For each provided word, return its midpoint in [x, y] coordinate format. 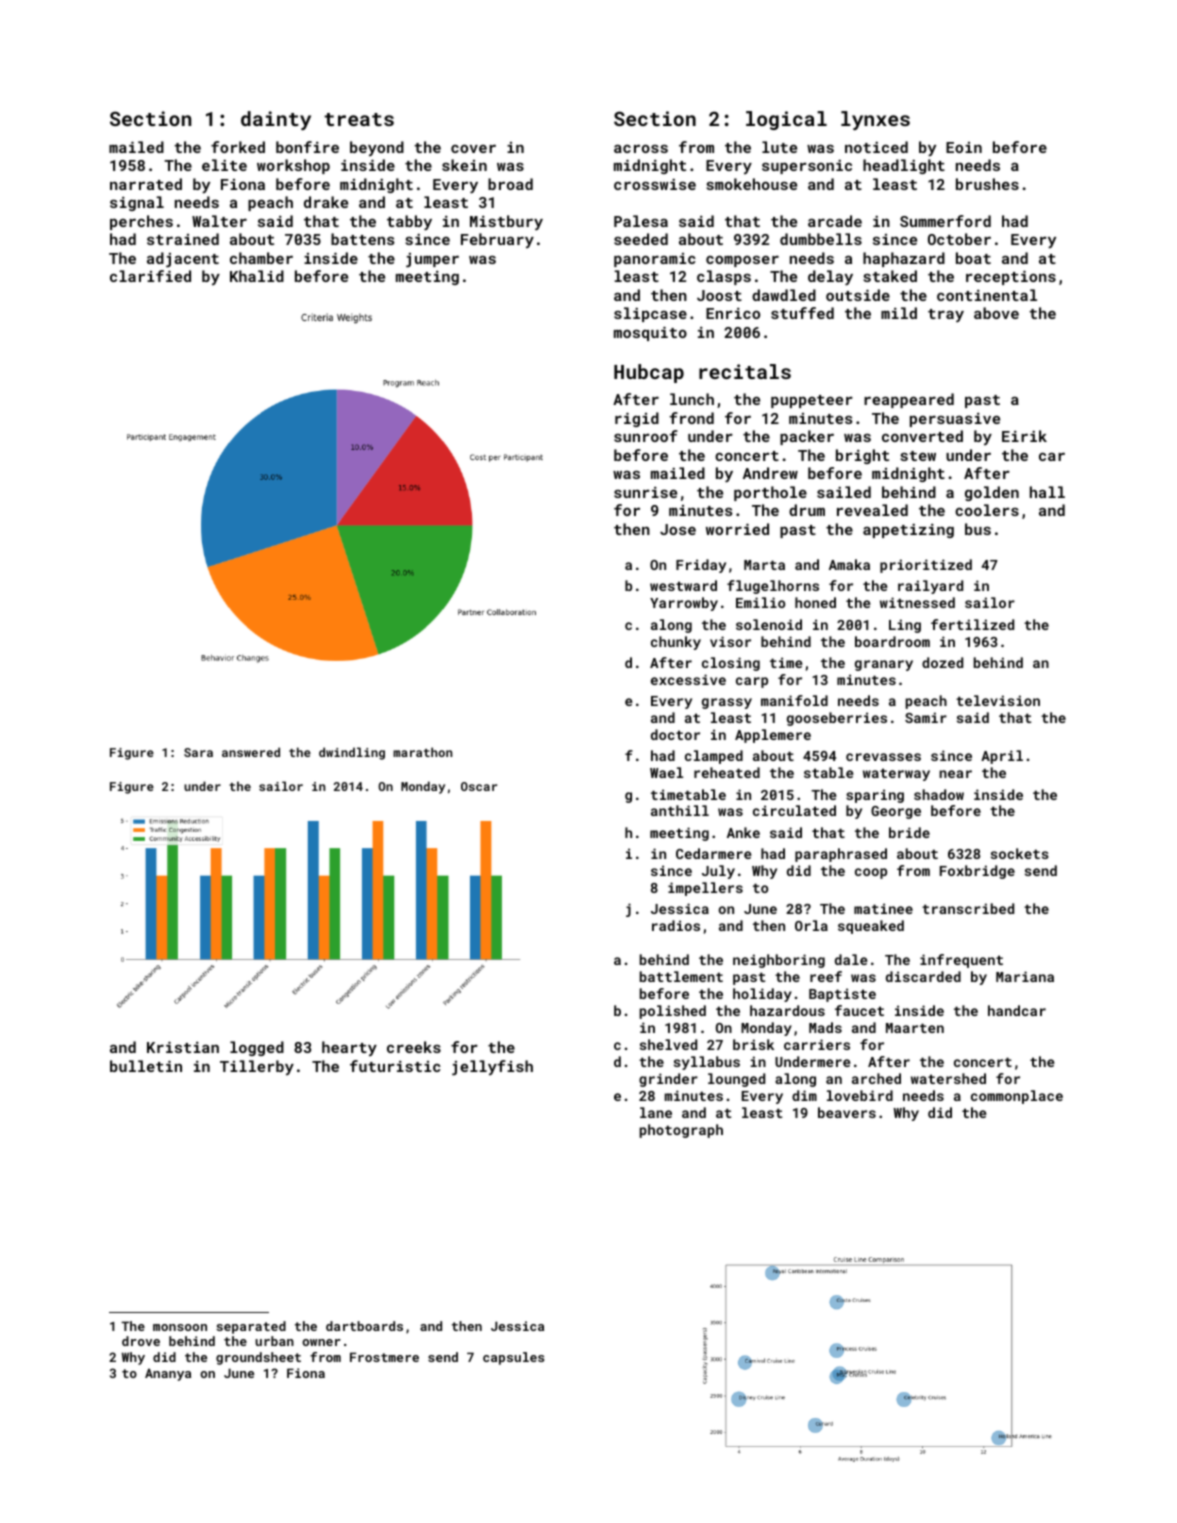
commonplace [1017, 1097]
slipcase [650, 314]
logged [257, 1048]
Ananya [168, 1374]
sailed [844, 492]
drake [326, 202]
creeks [414, 1047]
